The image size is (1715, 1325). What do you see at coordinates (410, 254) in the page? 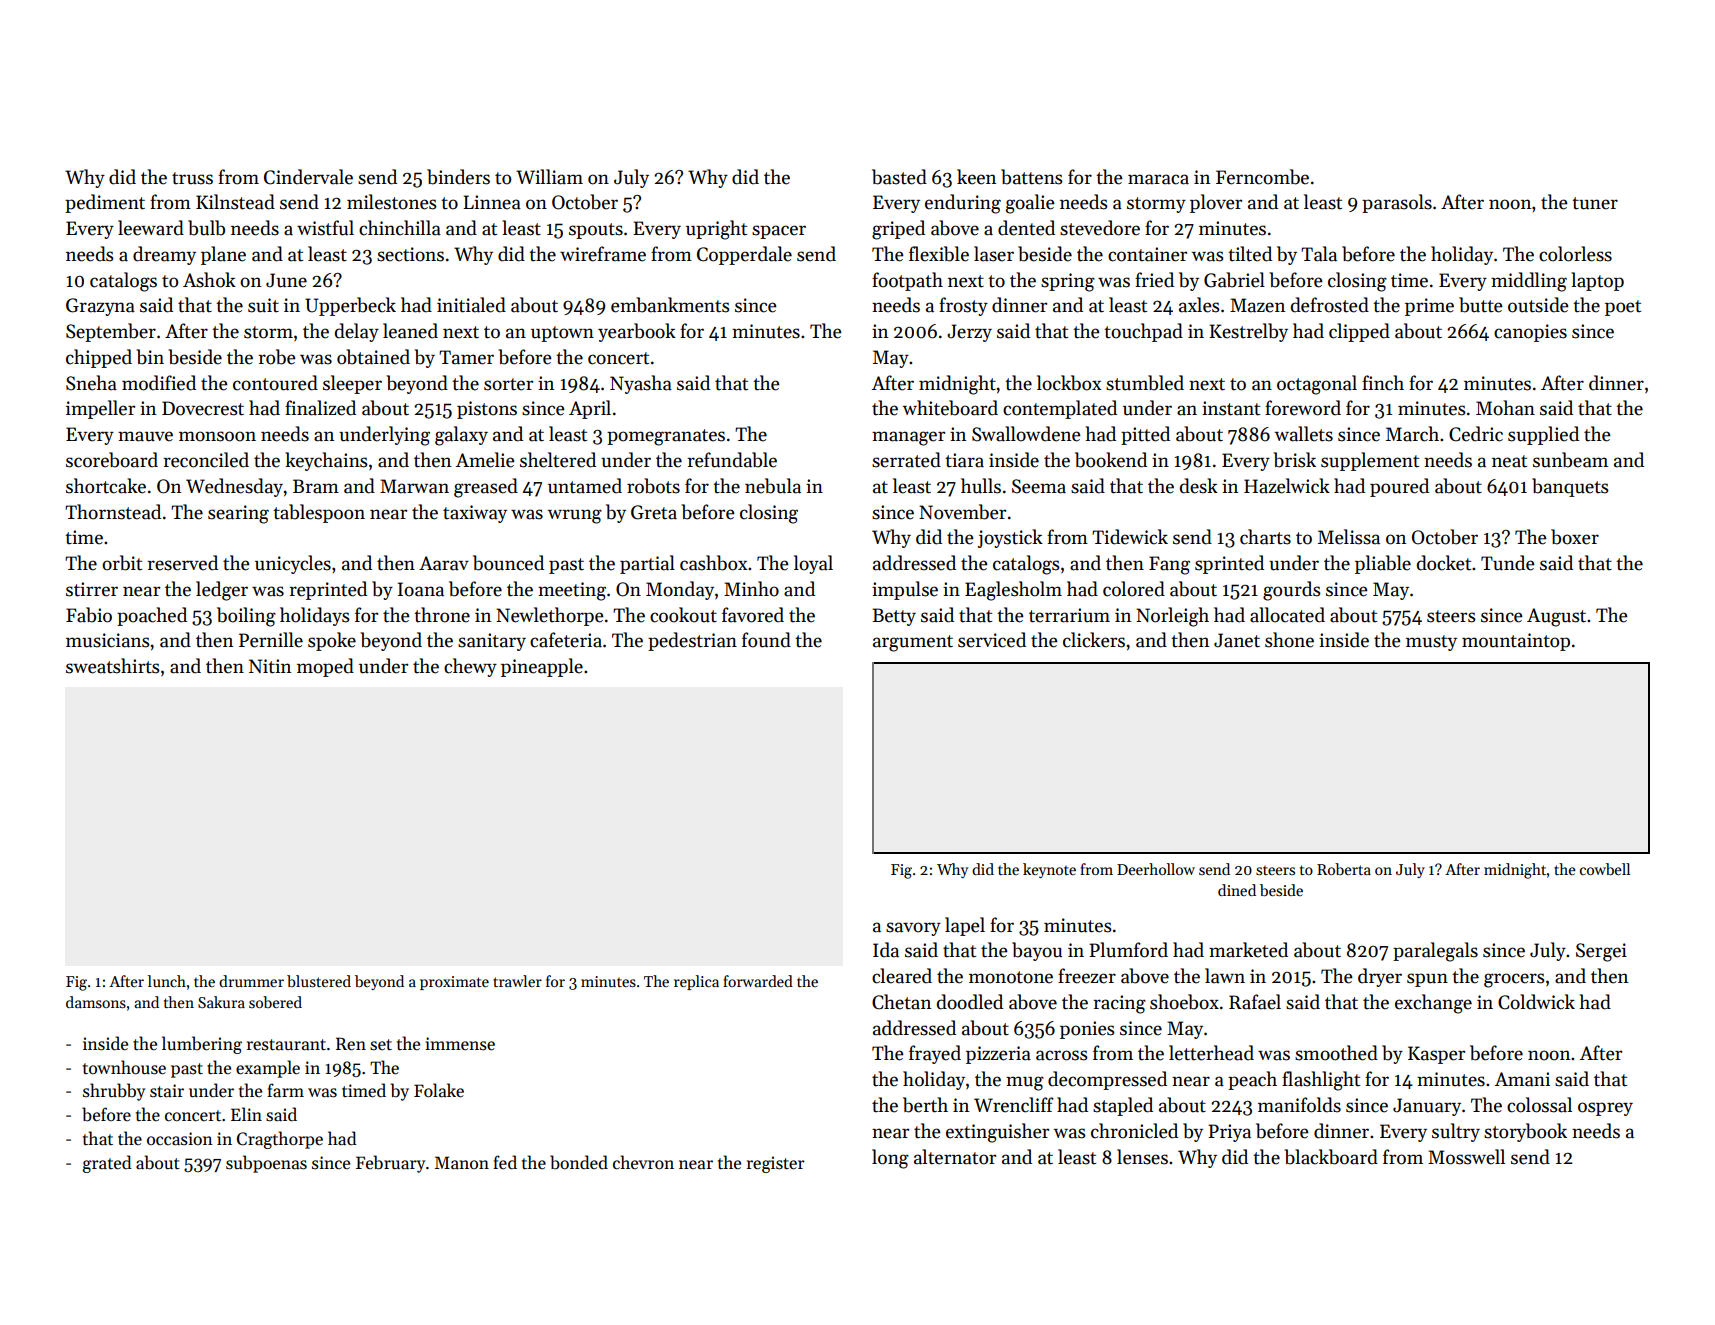
I see `sections` at bounding box center [410, 254].
